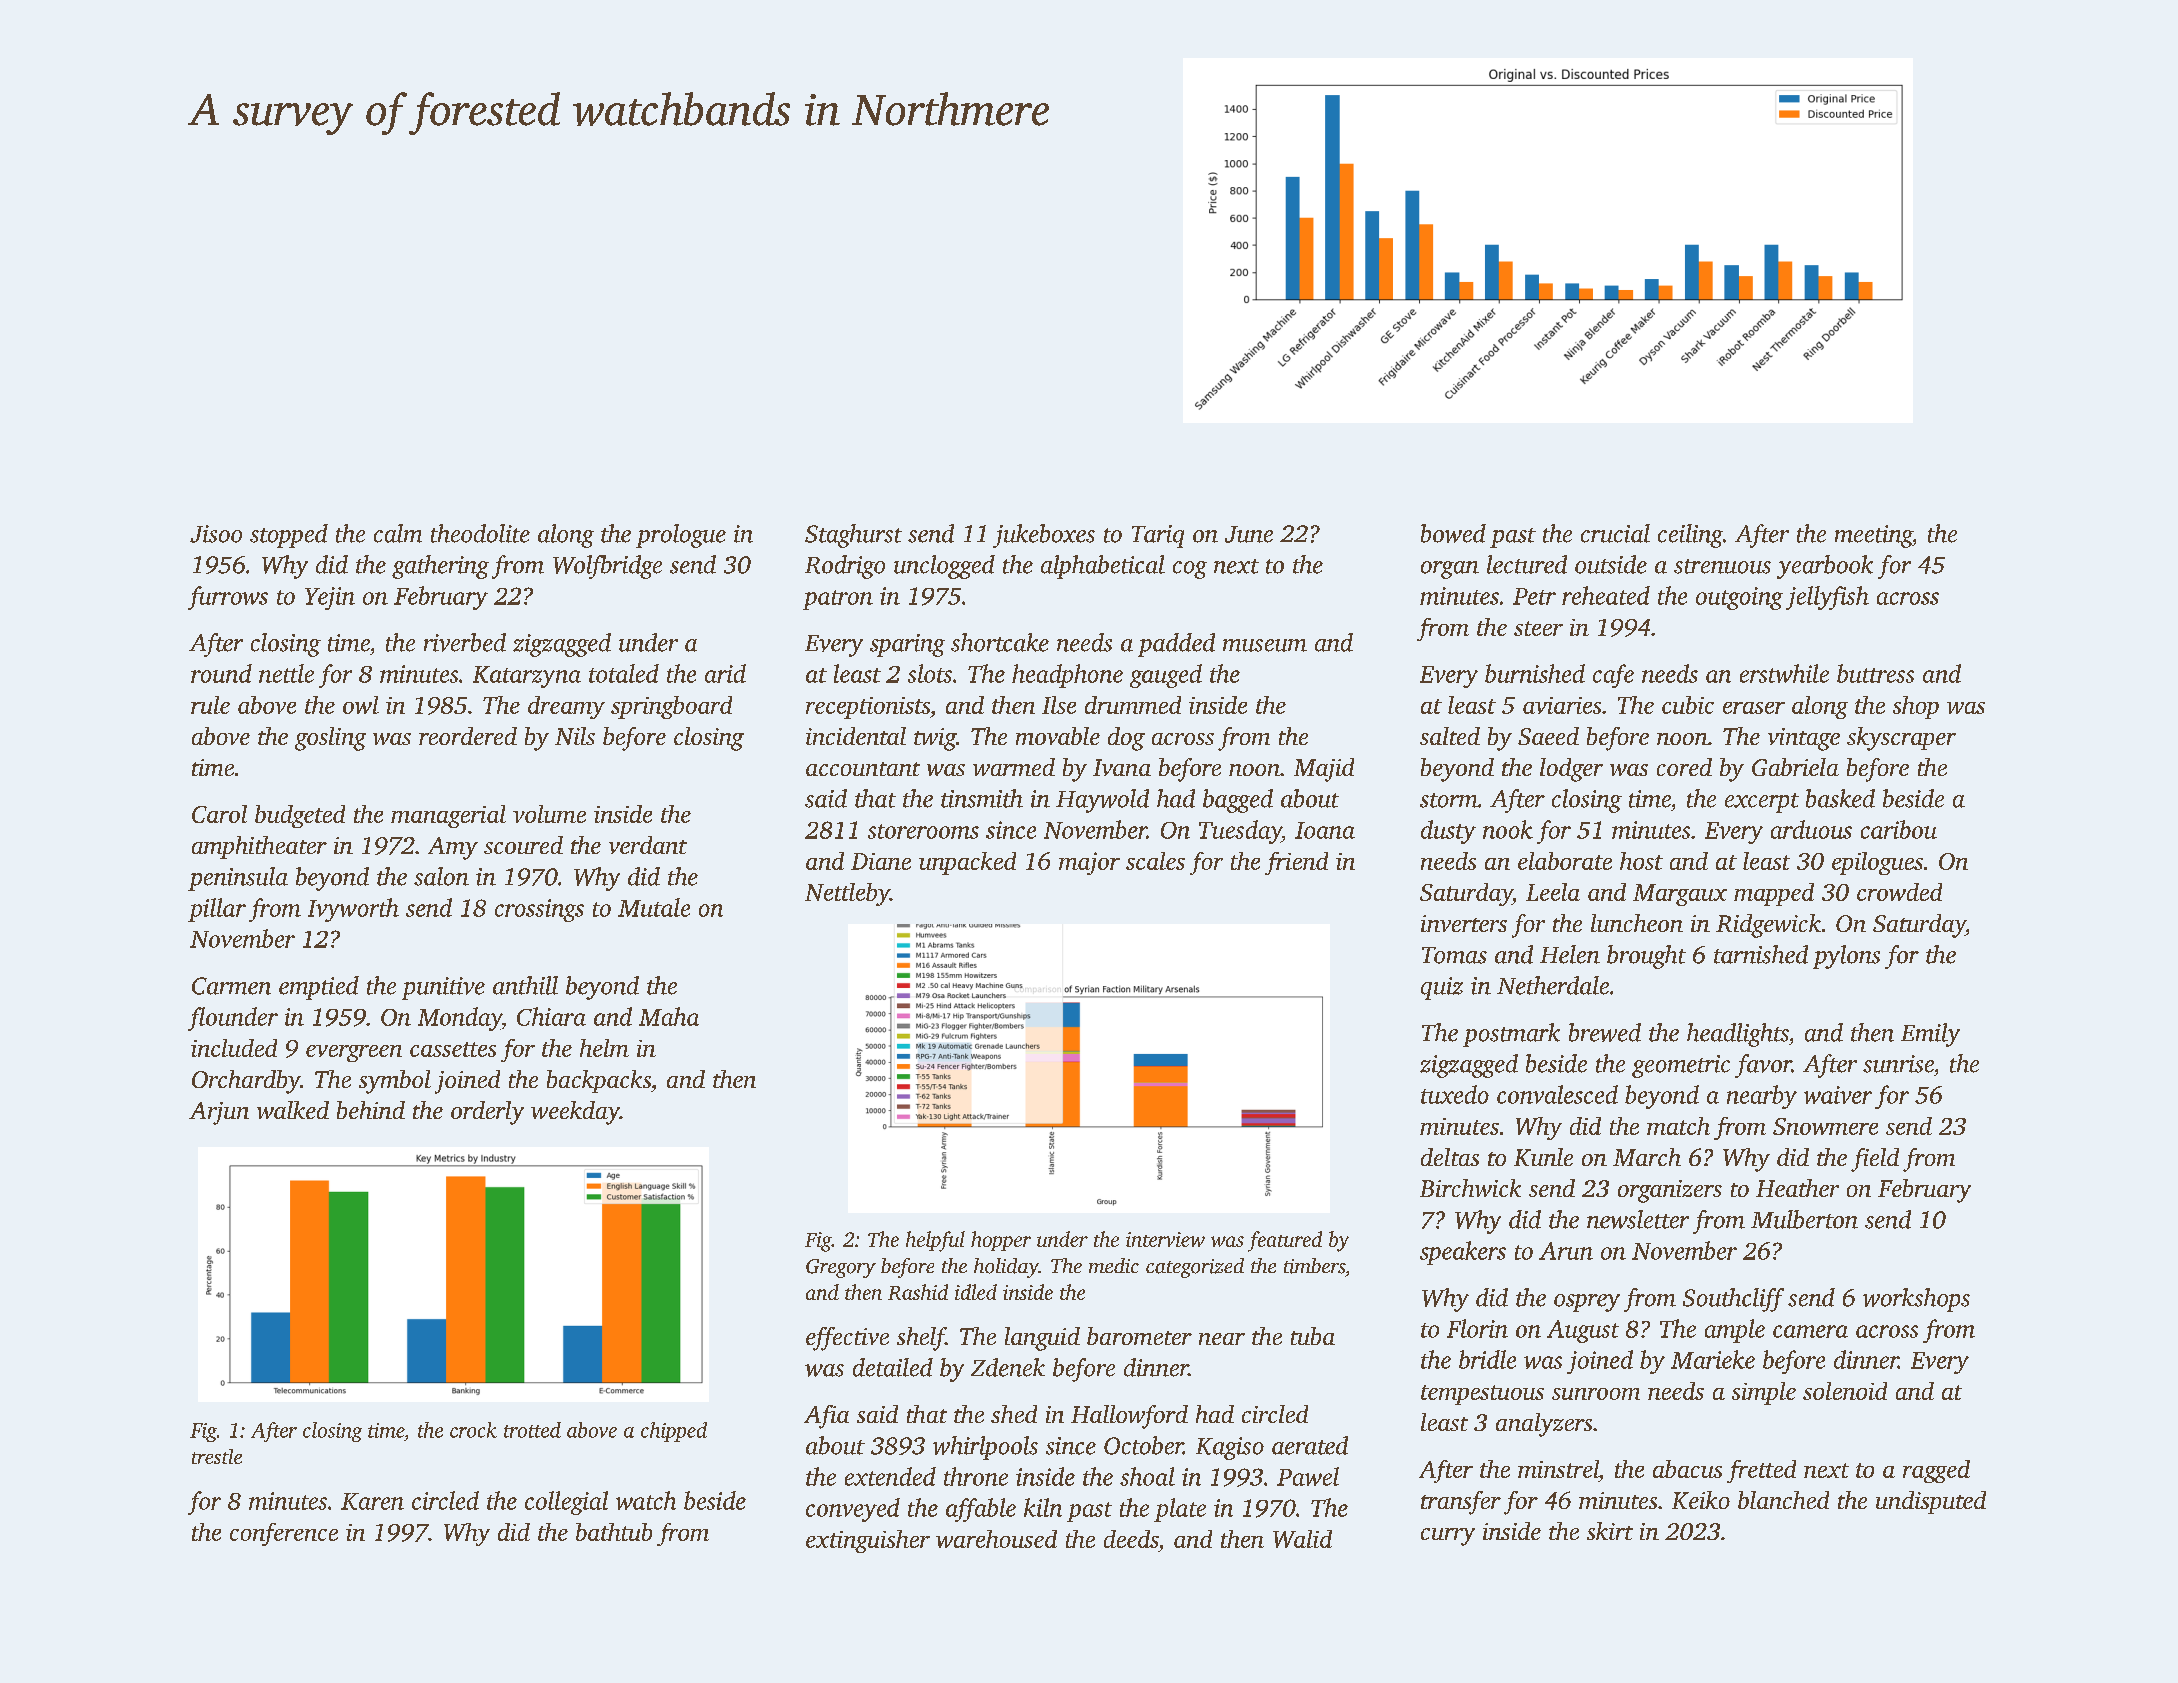 This page has height=1683, width=2178. Describe the element at coordinates (1001, 1241) in the page. I see `hopper` at that location.
